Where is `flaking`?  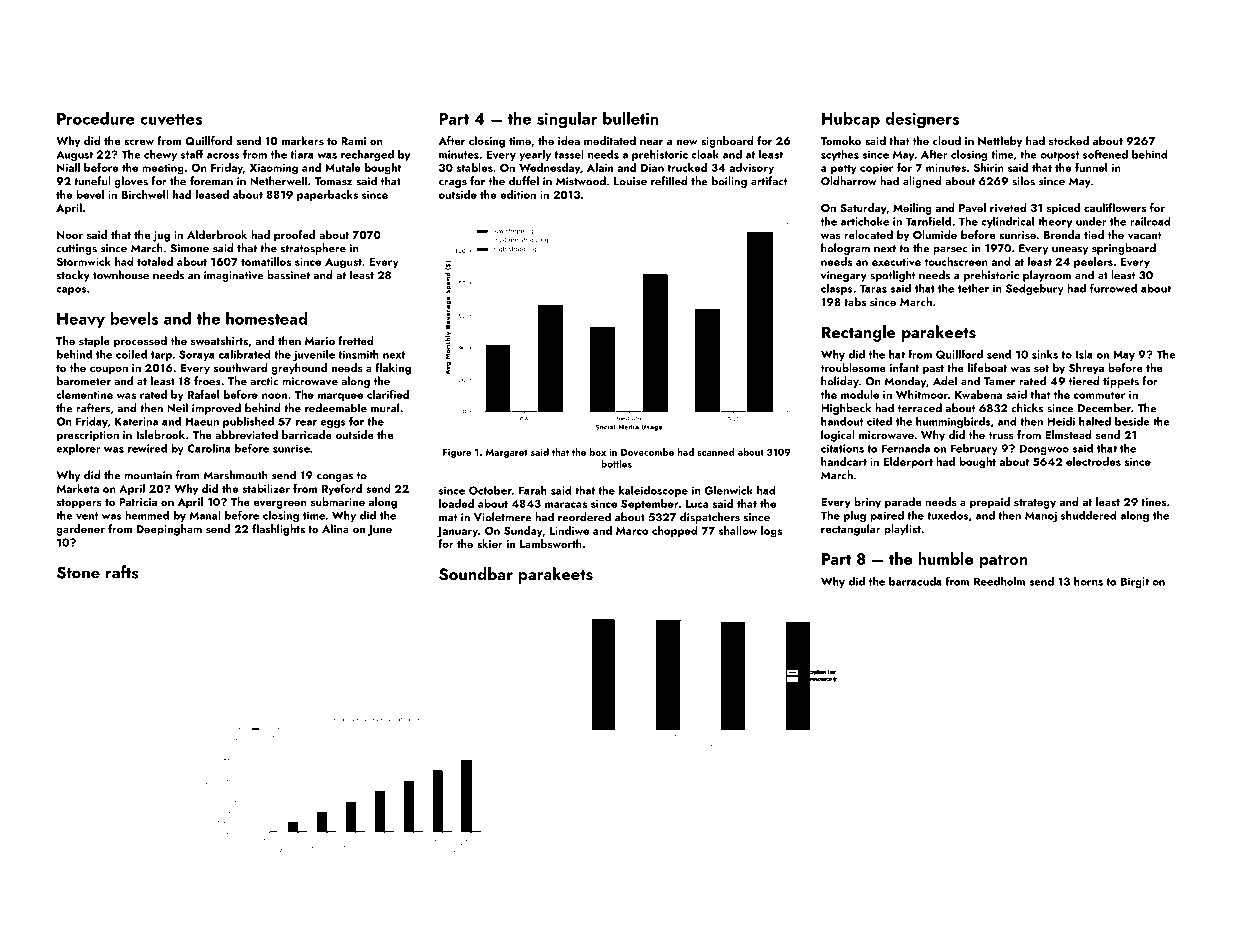
flaking is located at coordinates (393, 369).
